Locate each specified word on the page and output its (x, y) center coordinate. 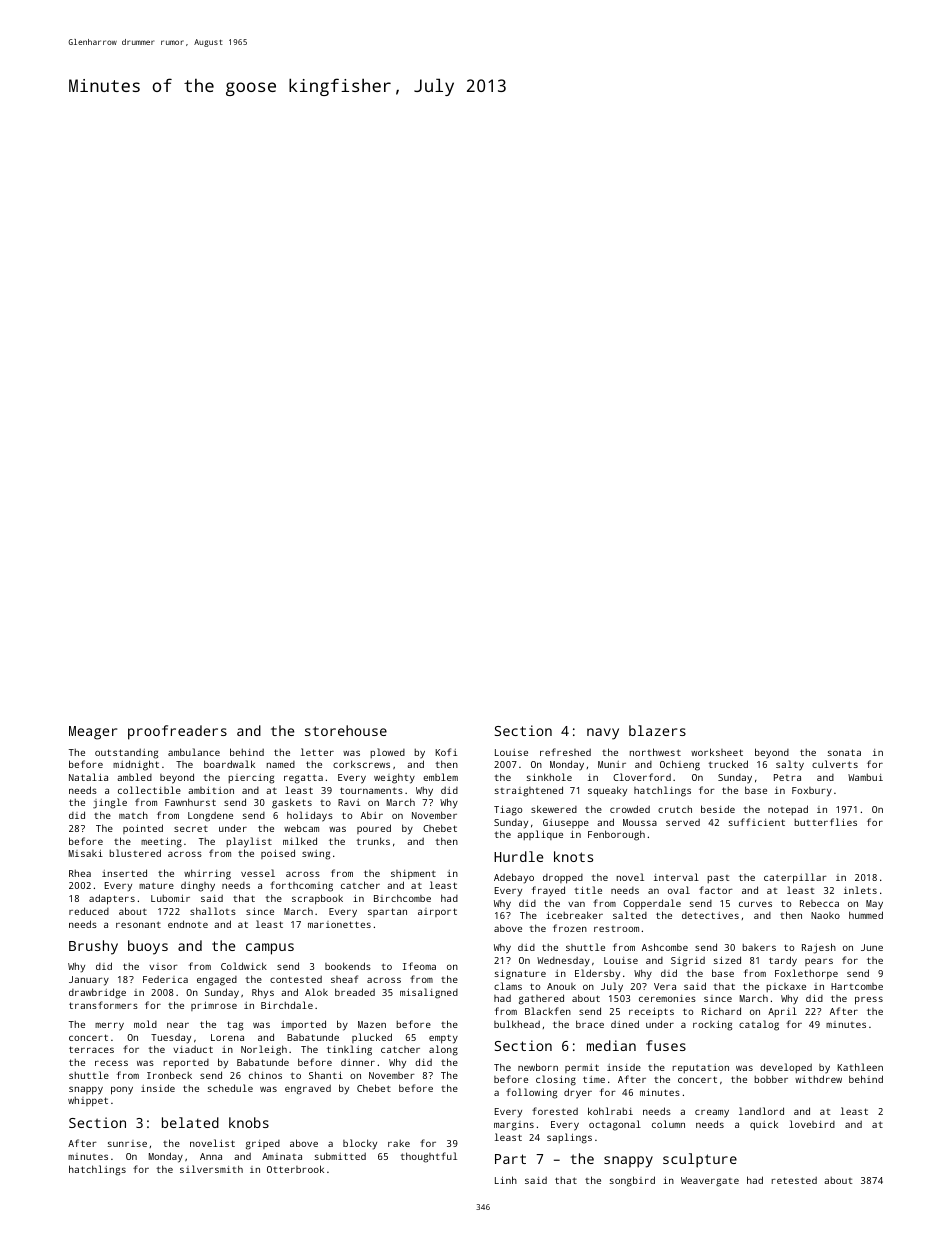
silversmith (211, 1169)
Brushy (93, 947)
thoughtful (428, 1157)
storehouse (346, 730)
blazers (657, 730)
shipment (413, 875)
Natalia (88, 777)
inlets (860, 890)
